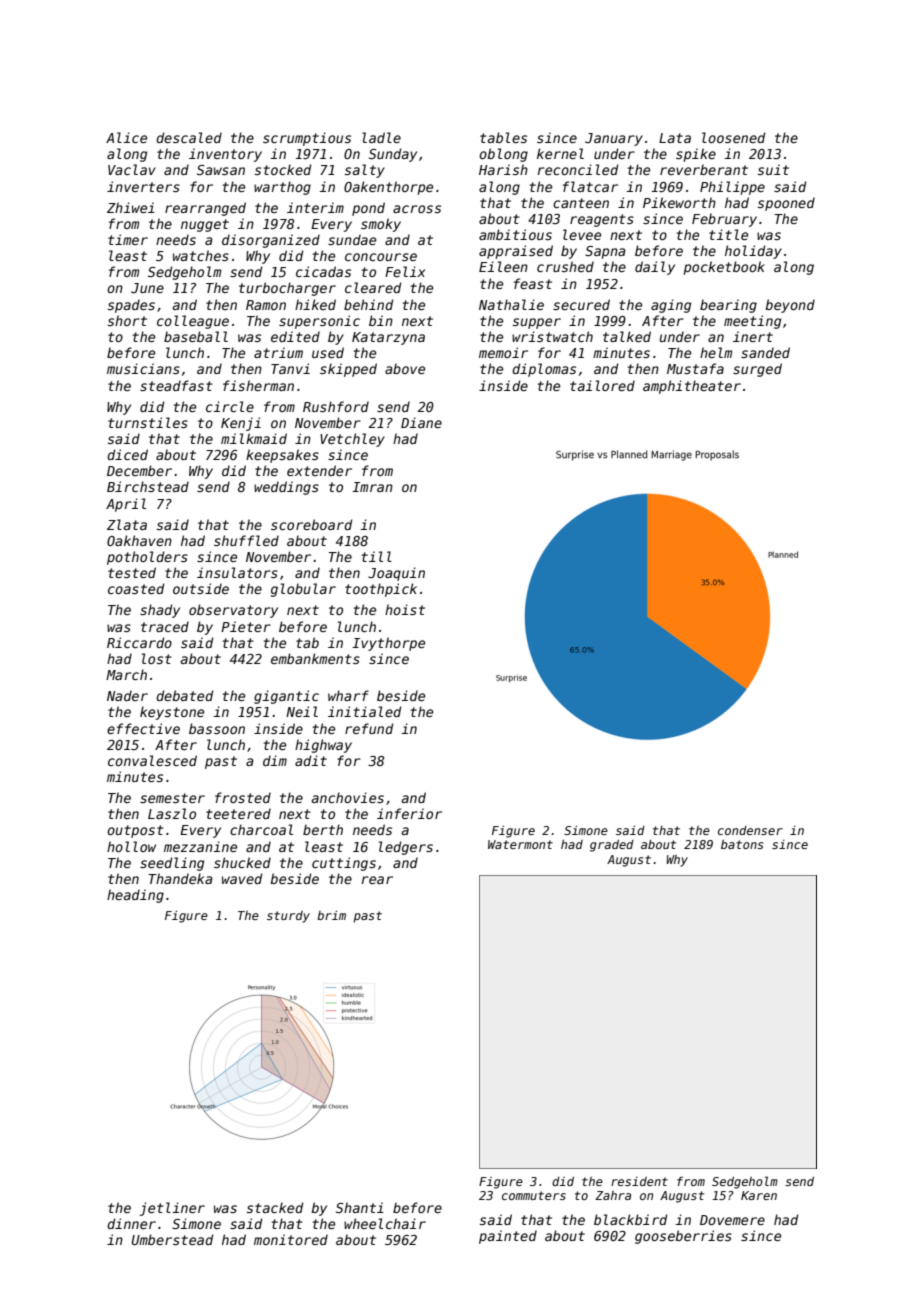  What do you see at coordinates (381, 137) in the document?
I see `ladle` at bounding box center [381, 137].
